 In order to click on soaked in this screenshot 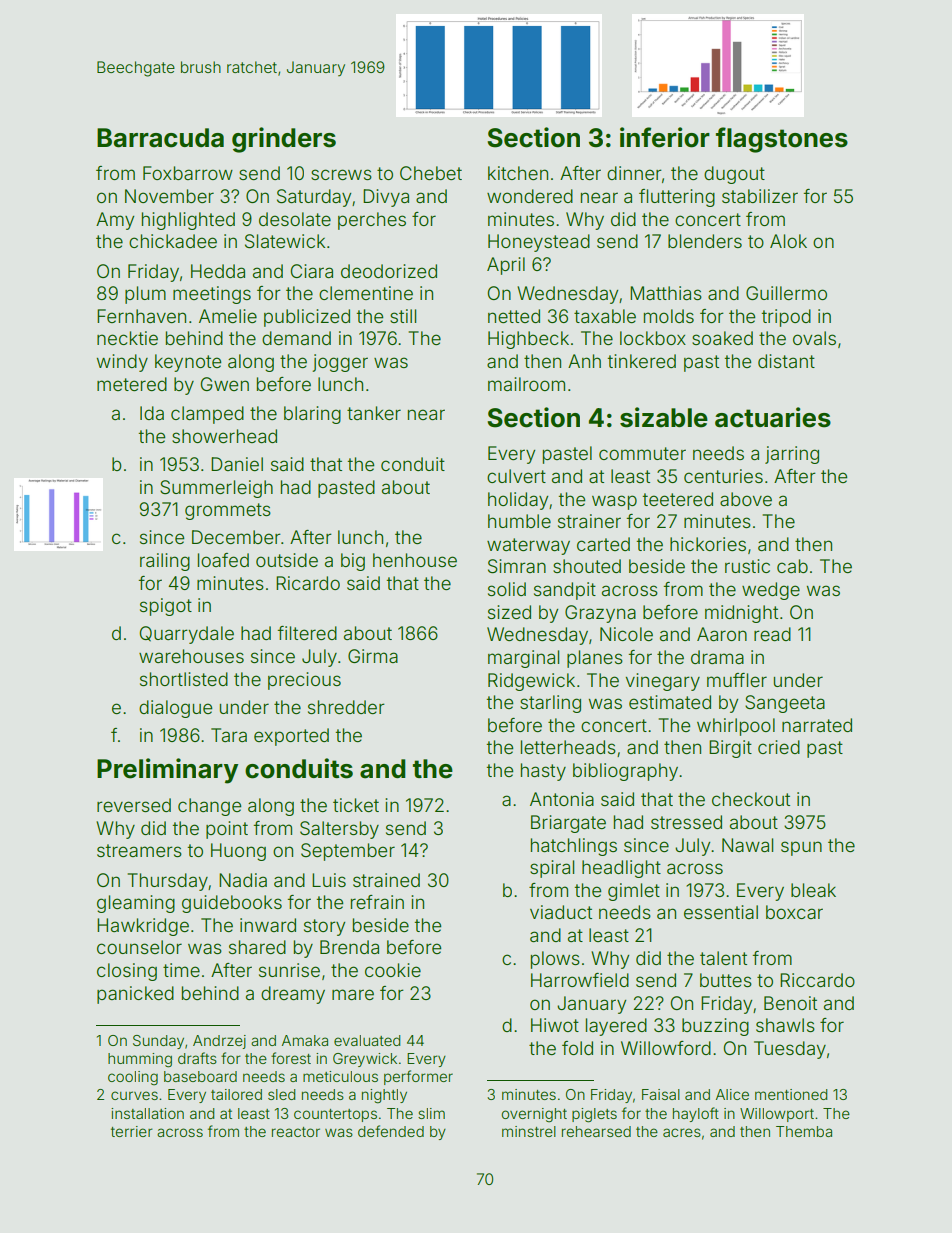, I will do `click(722, 338)`.
